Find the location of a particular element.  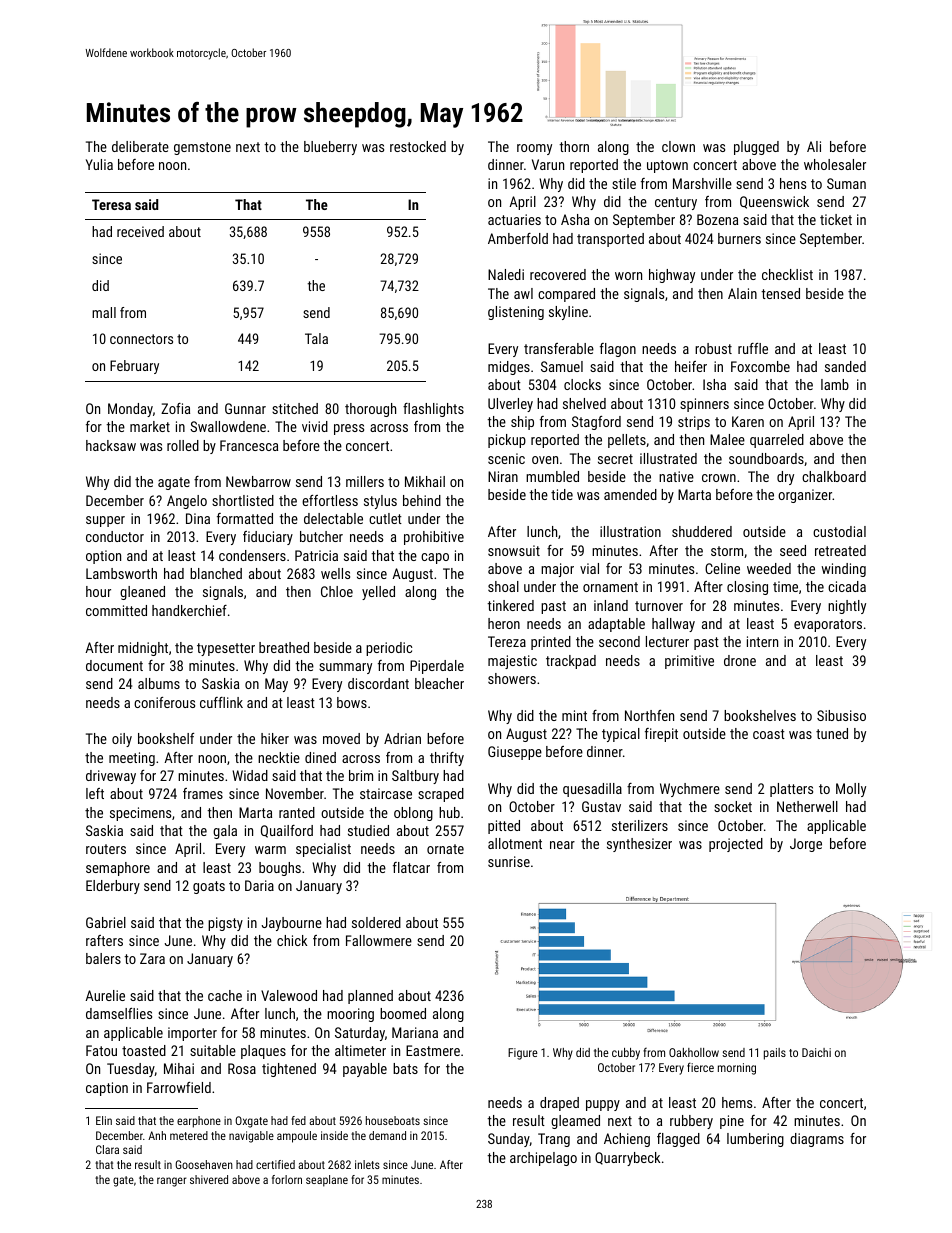

planned is located at coordinates (370, 997).
